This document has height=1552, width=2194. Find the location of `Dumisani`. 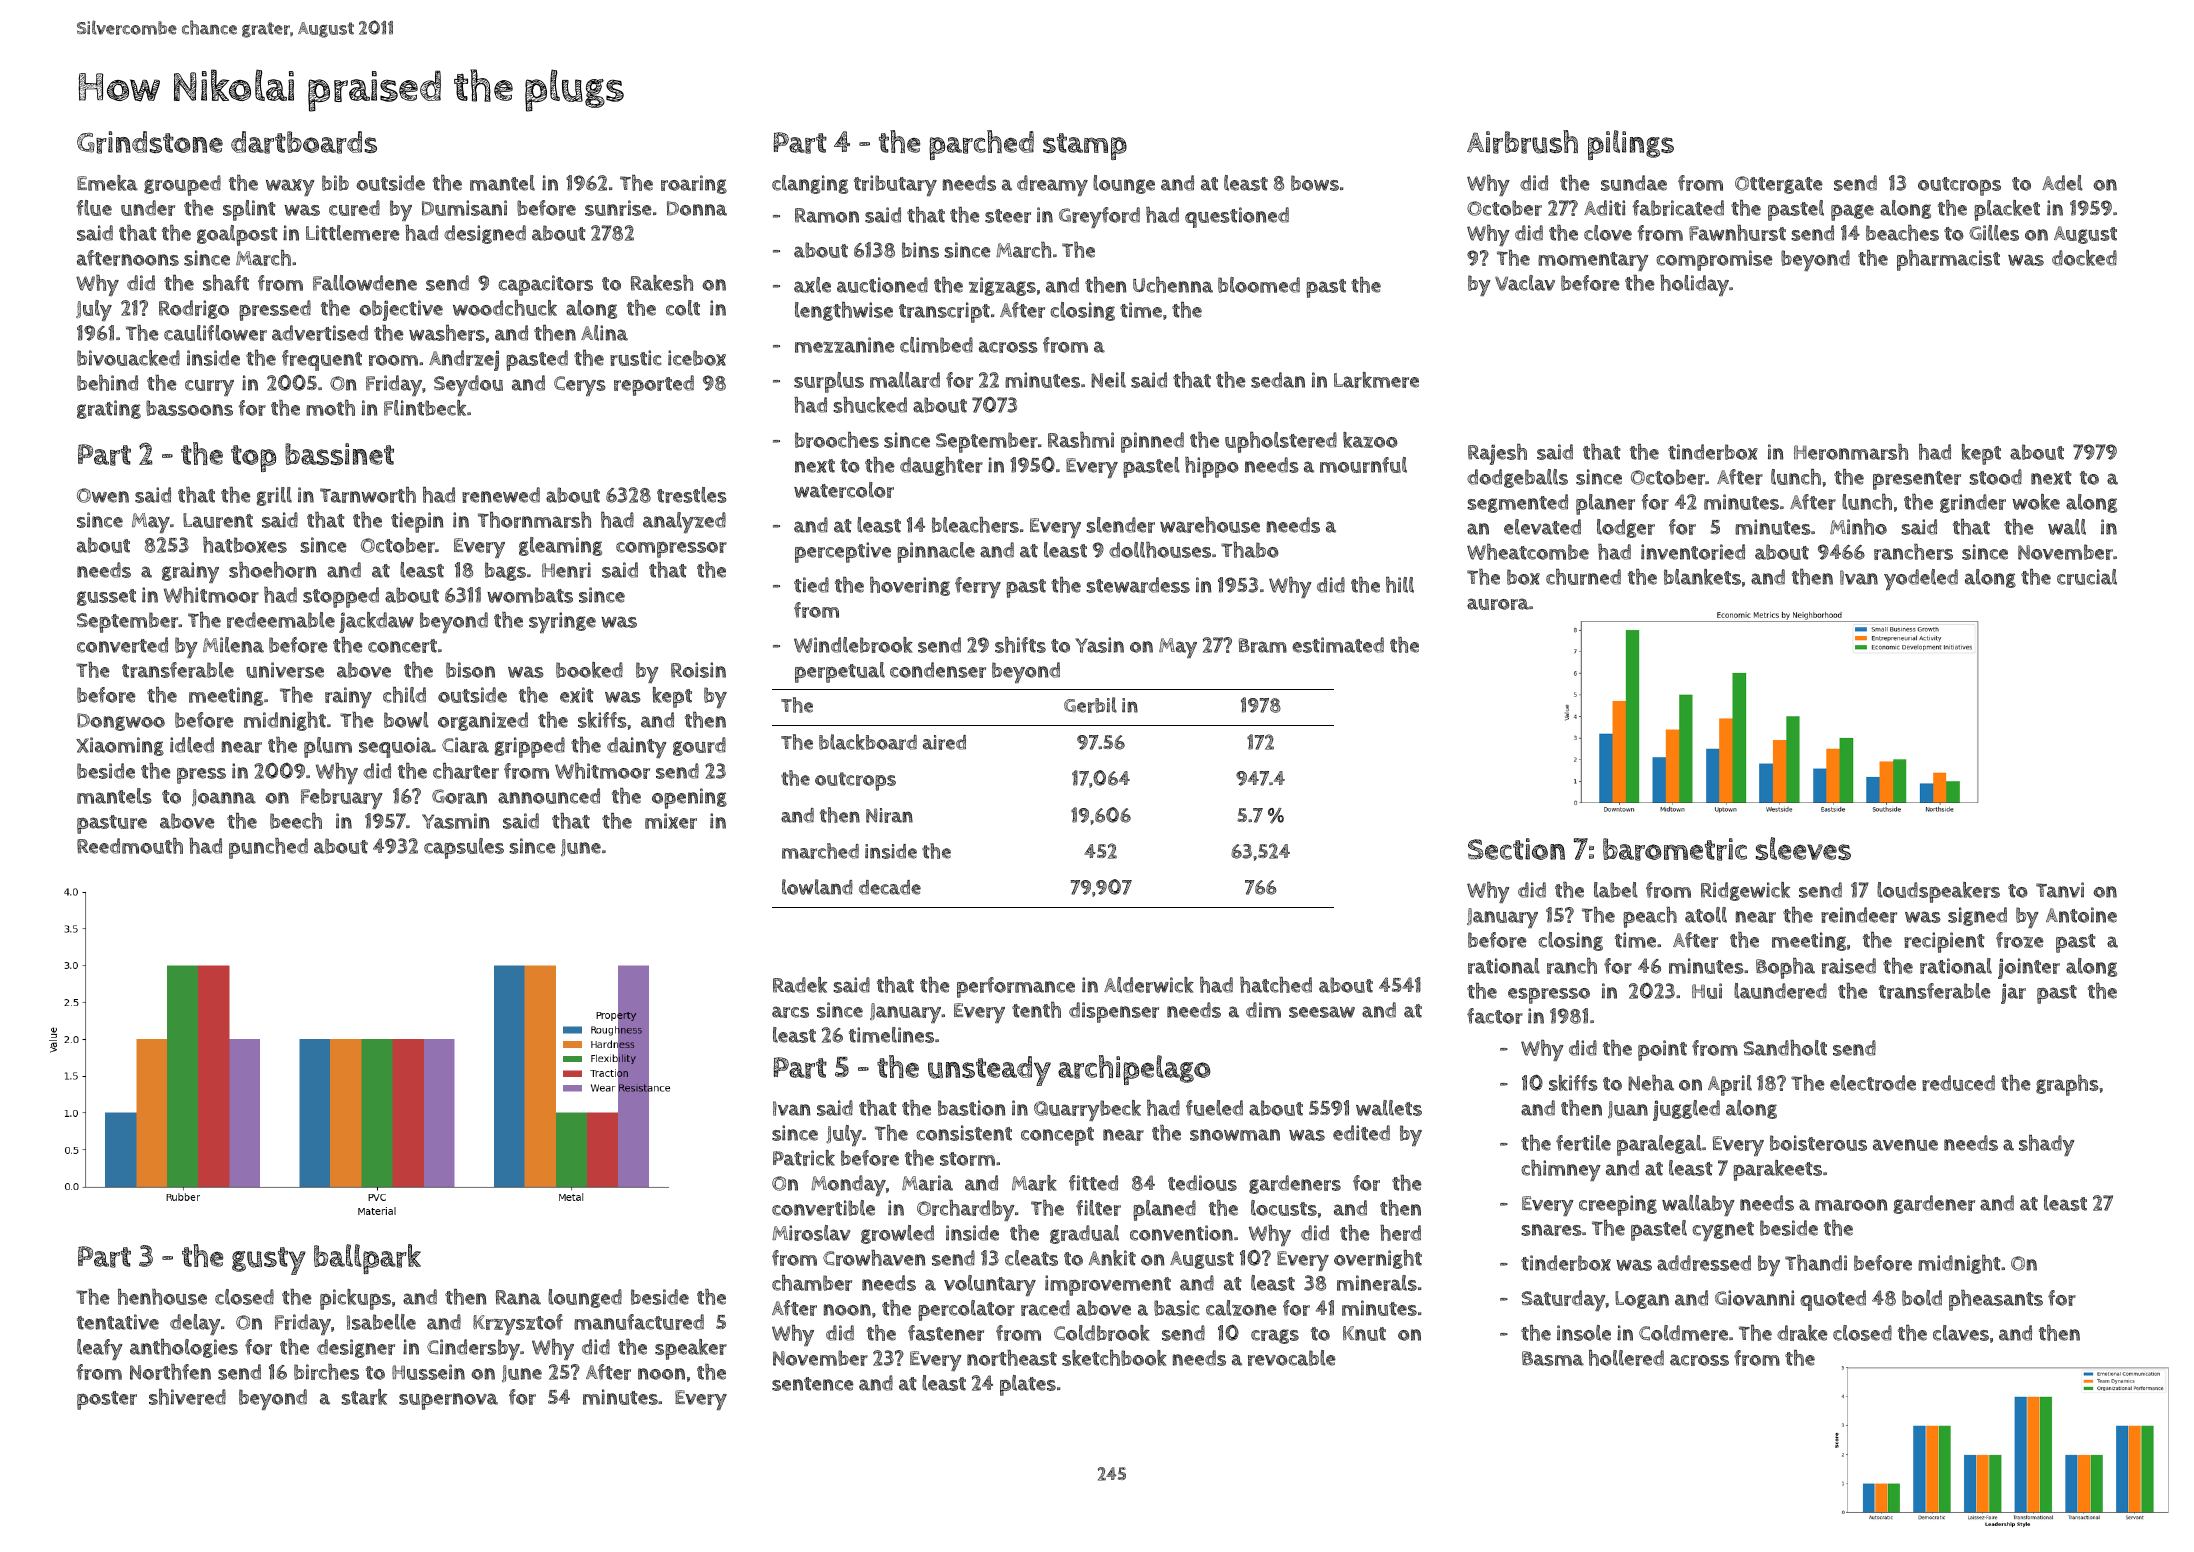

Dumisani is located at coordinates (464, 208).
